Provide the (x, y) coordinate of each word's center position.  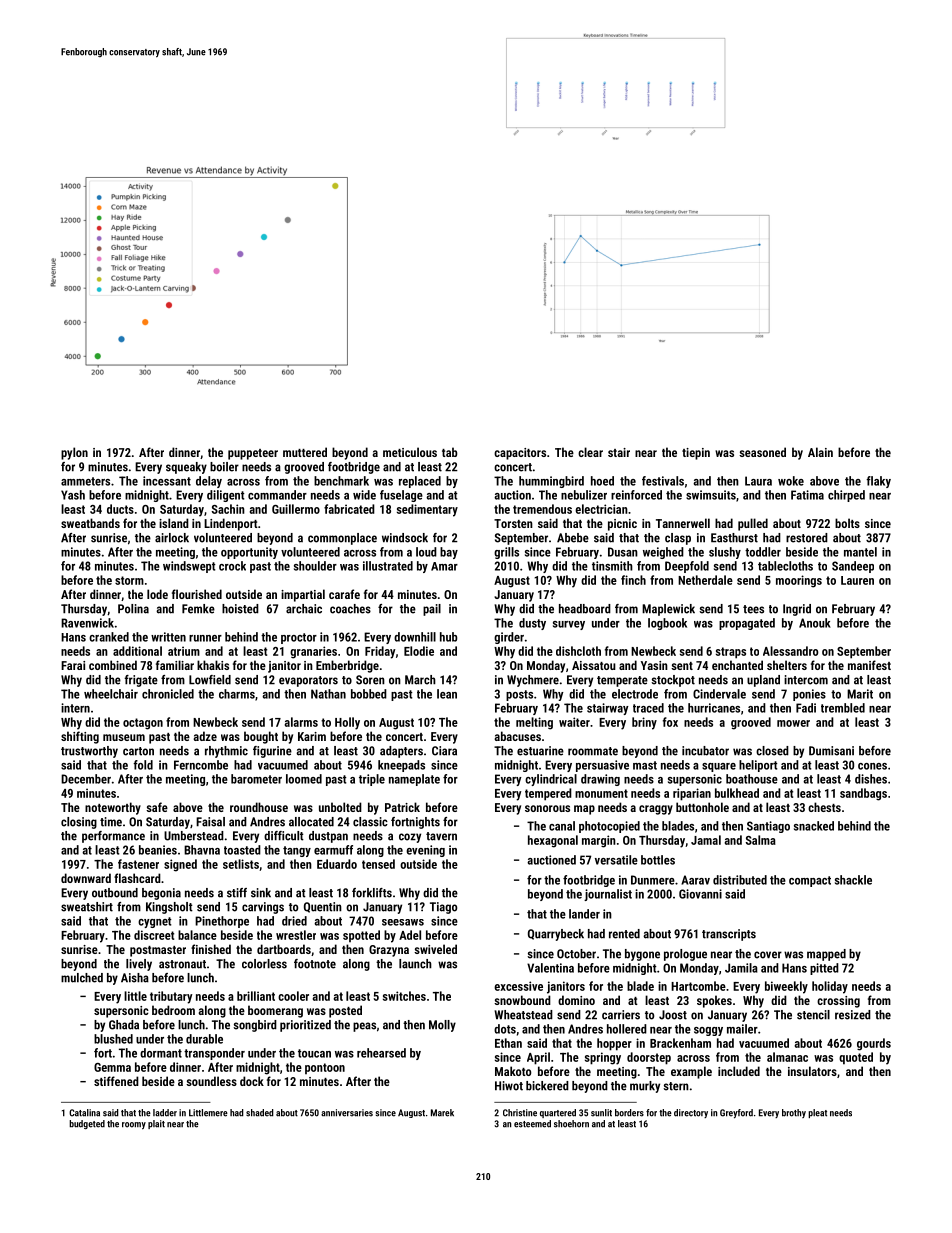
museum (124, 737)
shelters (787, 665)
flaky (878, 482)
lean (447, 694)
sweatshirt (87, 907)
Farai (73, 665)
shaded (260, 1113)
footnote (315, 964)
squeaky (186, 468)
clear (590, 452)
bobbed (369, 694)
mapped (826, 955)
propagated (747, 624)
